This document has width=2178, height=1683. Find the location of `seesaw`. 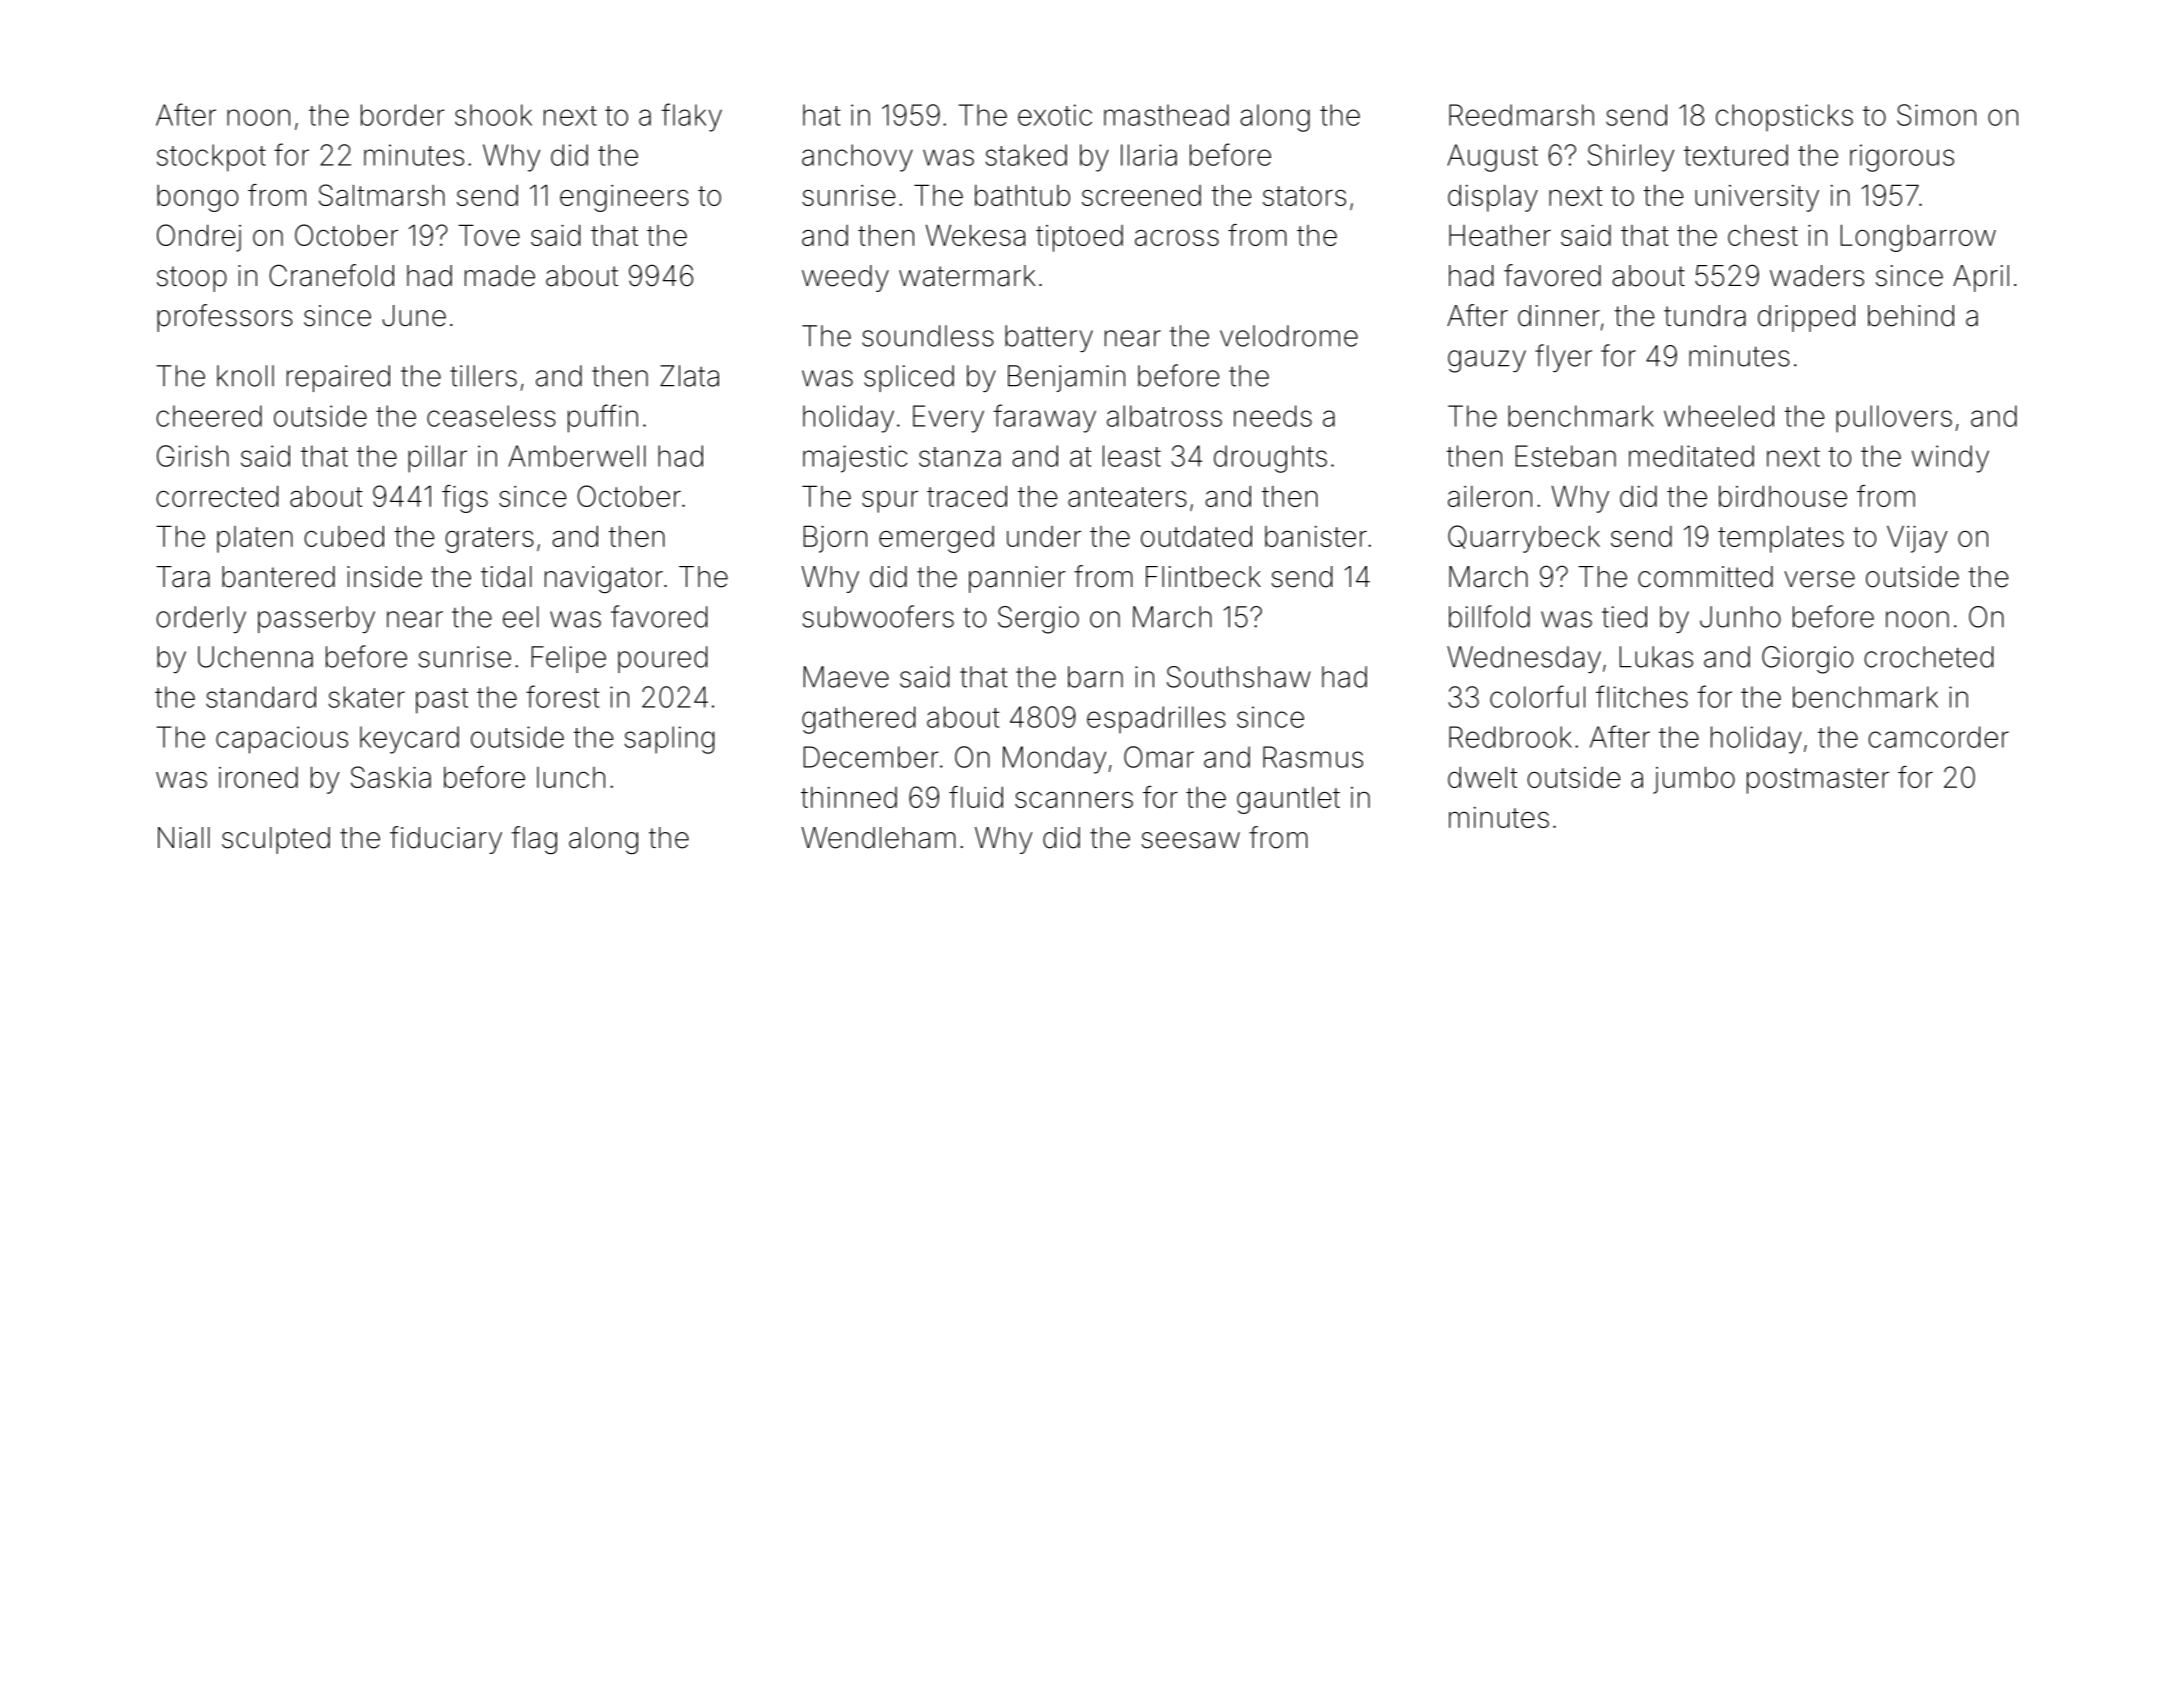

seesaw is located at coordinates (1190, 840).
